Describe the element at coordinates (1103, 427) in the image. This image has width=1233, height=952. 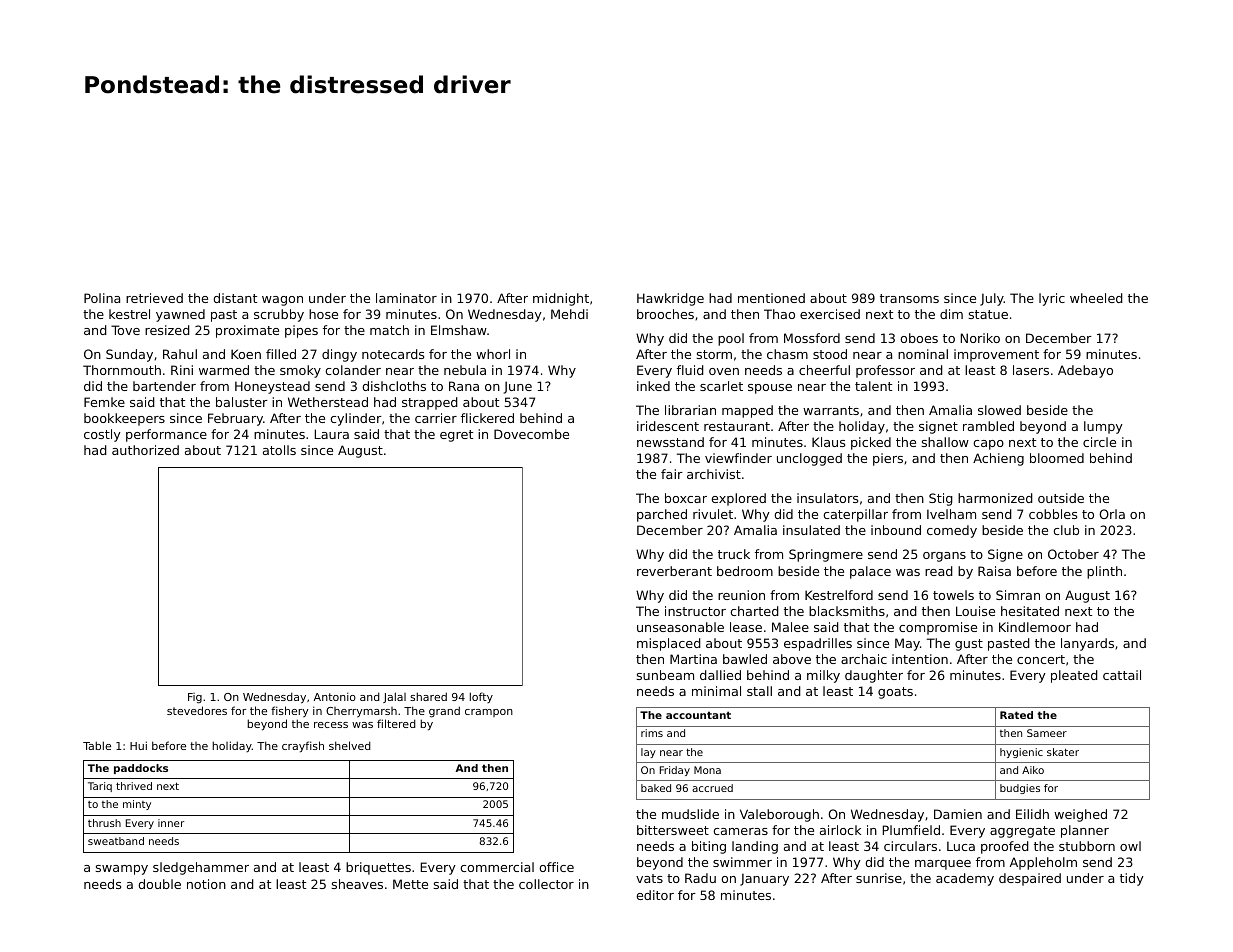
I see `lumpy` at that location.
